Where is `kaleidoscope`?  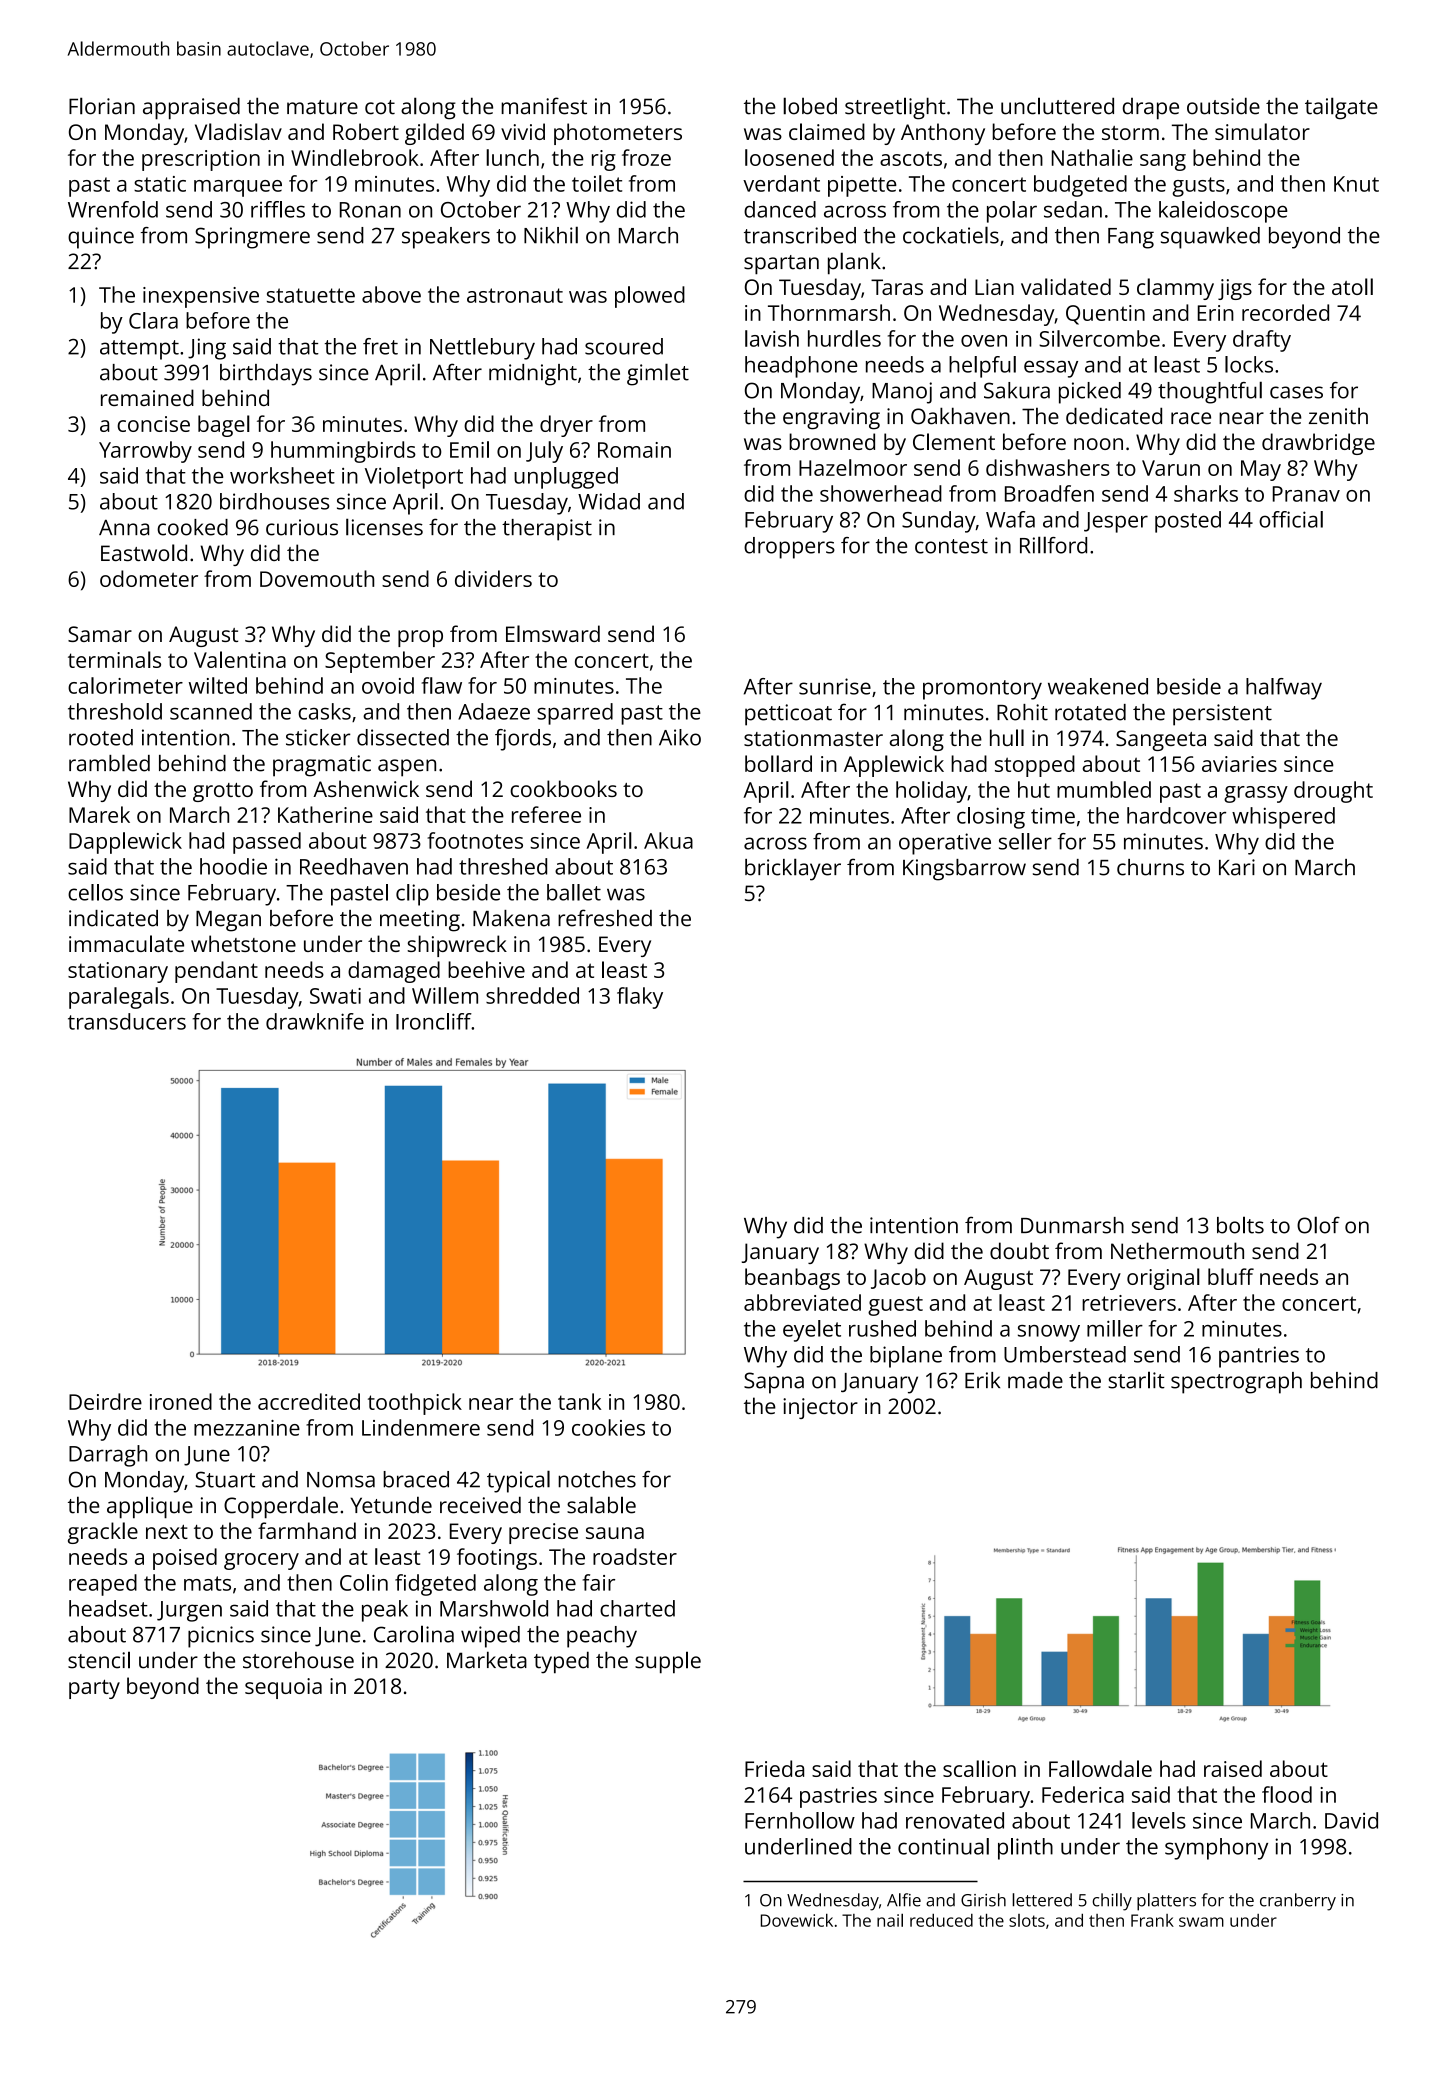
kaleidoscope is located at coordinates (1223, 212).
